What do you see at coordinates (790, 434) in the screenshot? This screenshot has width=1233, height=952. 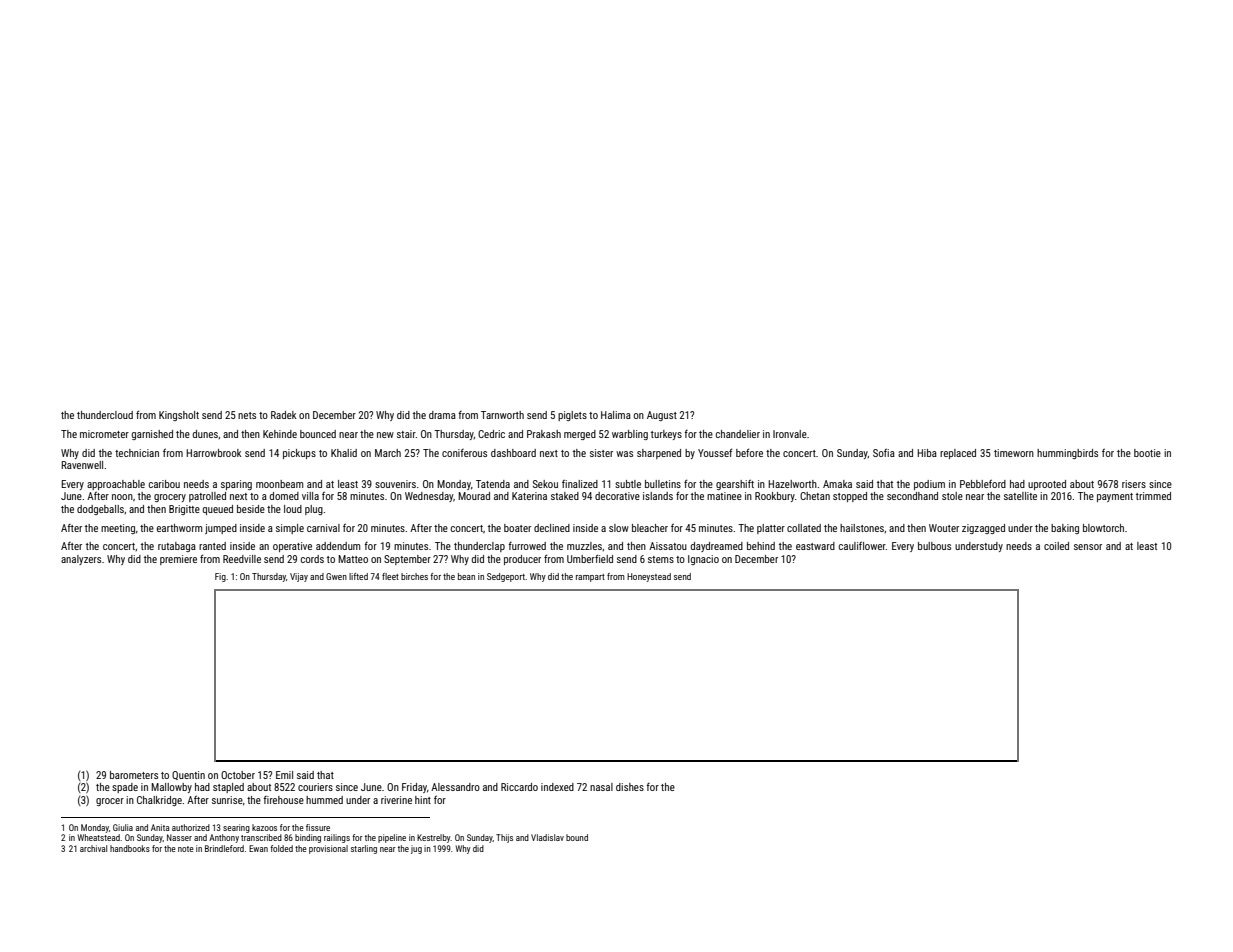 I see `Ironvale` at bounding box center [790, 434].
